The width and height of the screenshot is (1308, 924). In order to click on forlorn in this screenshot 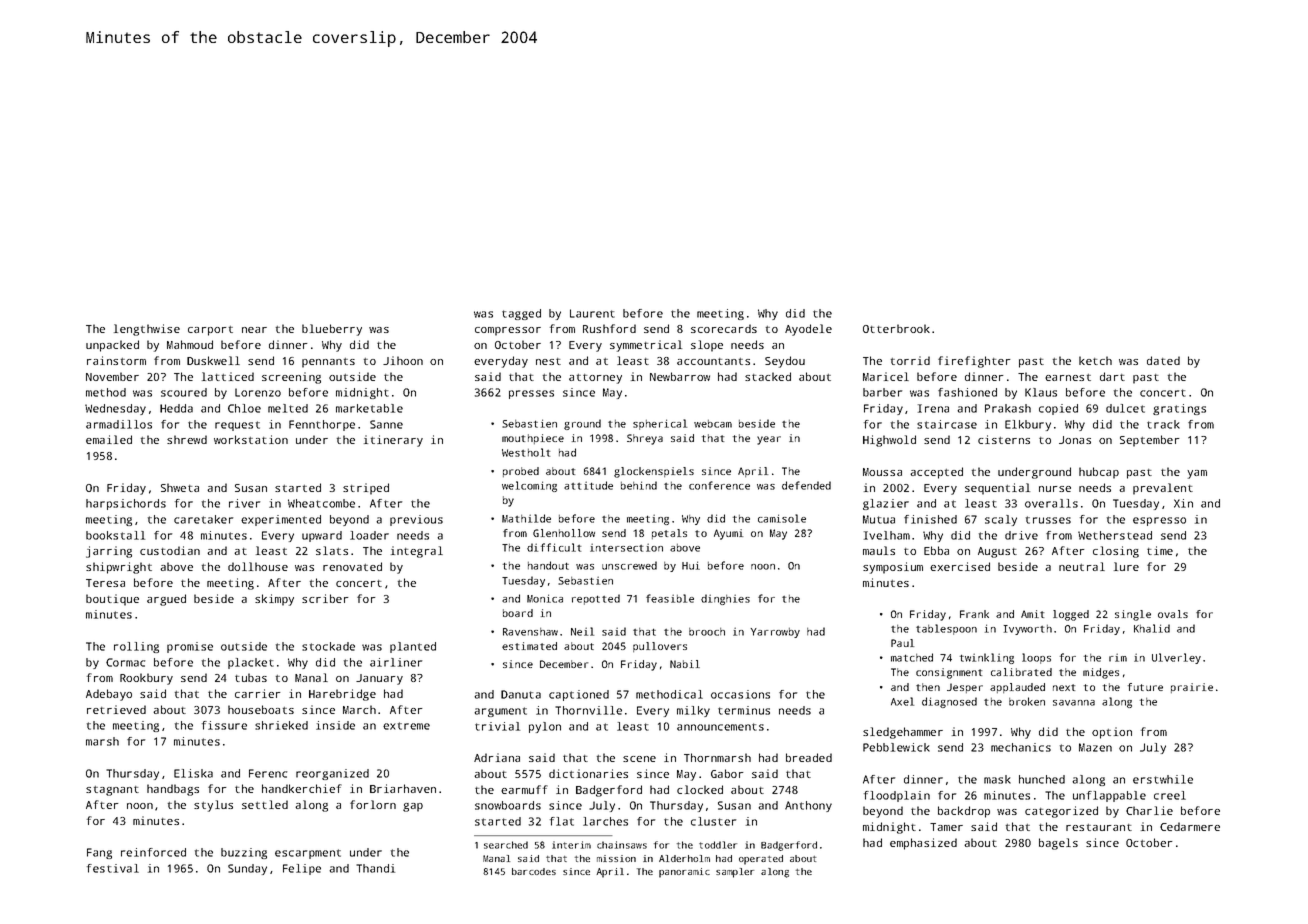, I will do `click(373, 804)`.
